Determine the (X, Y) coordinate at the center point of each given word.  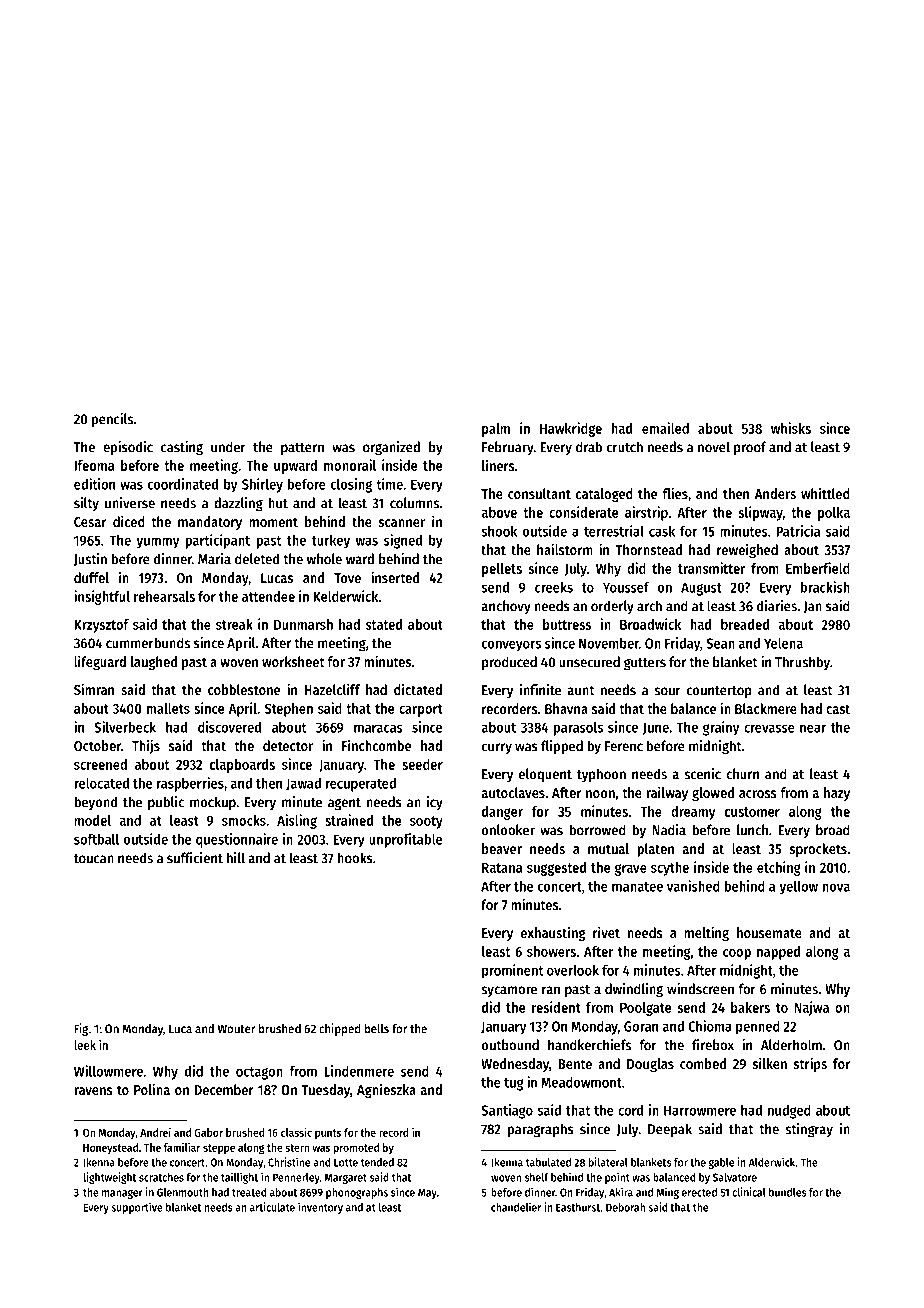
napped (778, 953)
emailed (665, 428)
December (224, 1089)
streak (234, 624)
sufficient (195, 858)
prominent (512, 971)
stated (384, 624)
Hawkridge (571, 429)
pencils (112, 420)
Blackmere (766, 708)
